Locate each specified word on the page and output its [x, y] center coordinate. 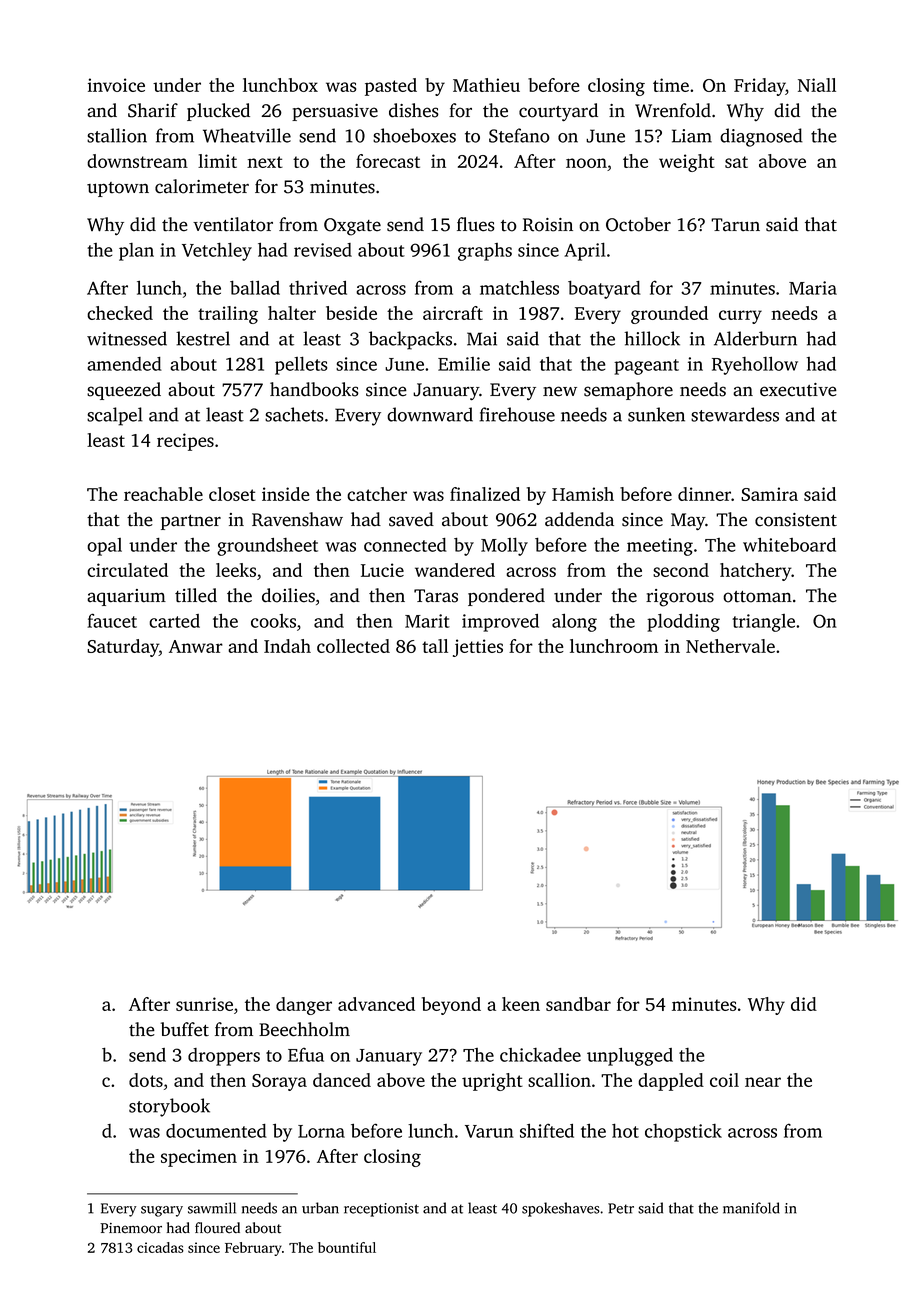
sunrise [204, 1004]
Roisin [548, 225]
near [763, 1082]
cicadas [160, 1247]
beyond [451, 1006]
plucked [218, 112]
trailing [228, 315]
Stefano [519, 135]
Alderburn [755, 338]
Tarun [735, 225]
